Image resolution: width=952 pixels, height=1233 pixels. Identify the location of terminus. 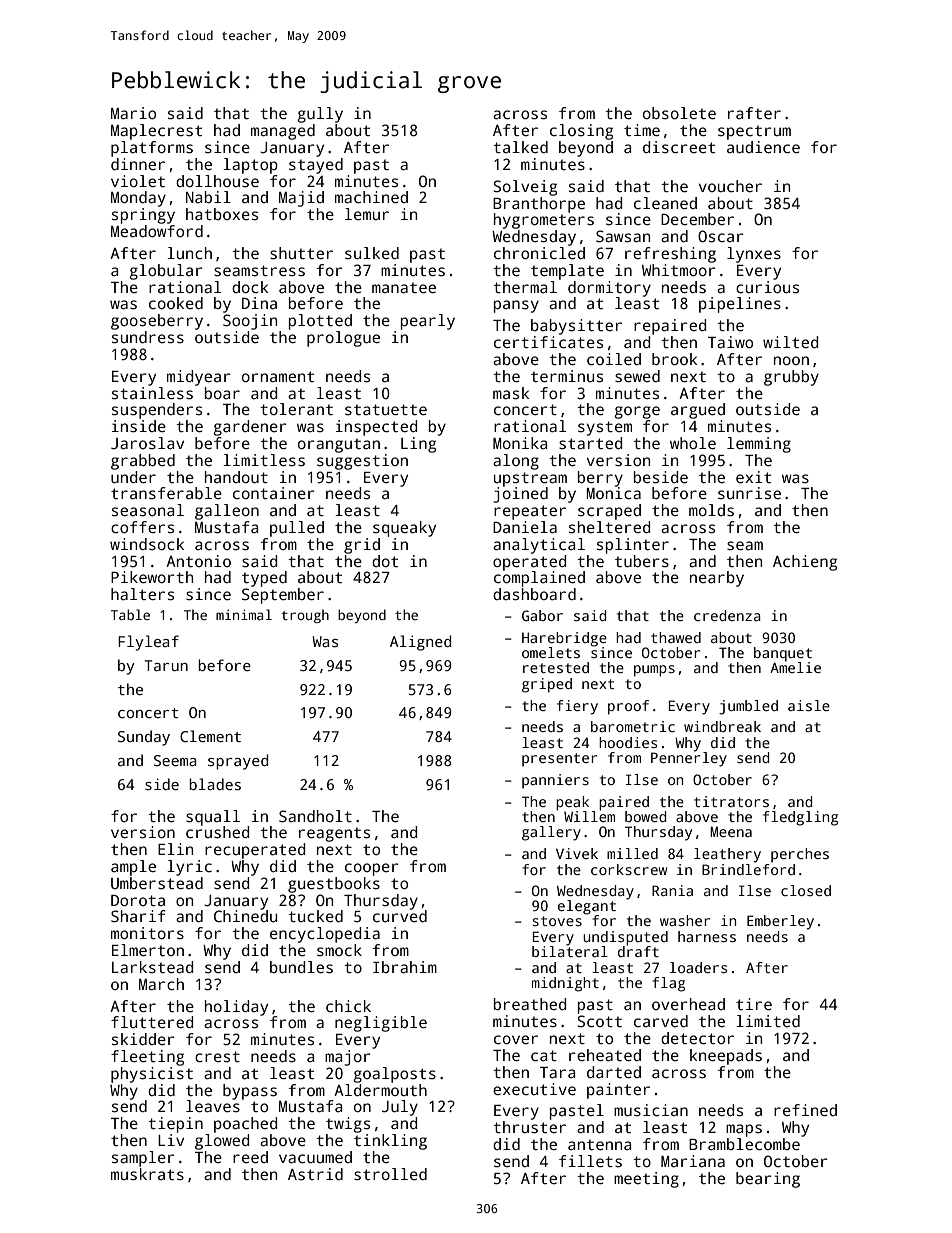
(567, 376).
